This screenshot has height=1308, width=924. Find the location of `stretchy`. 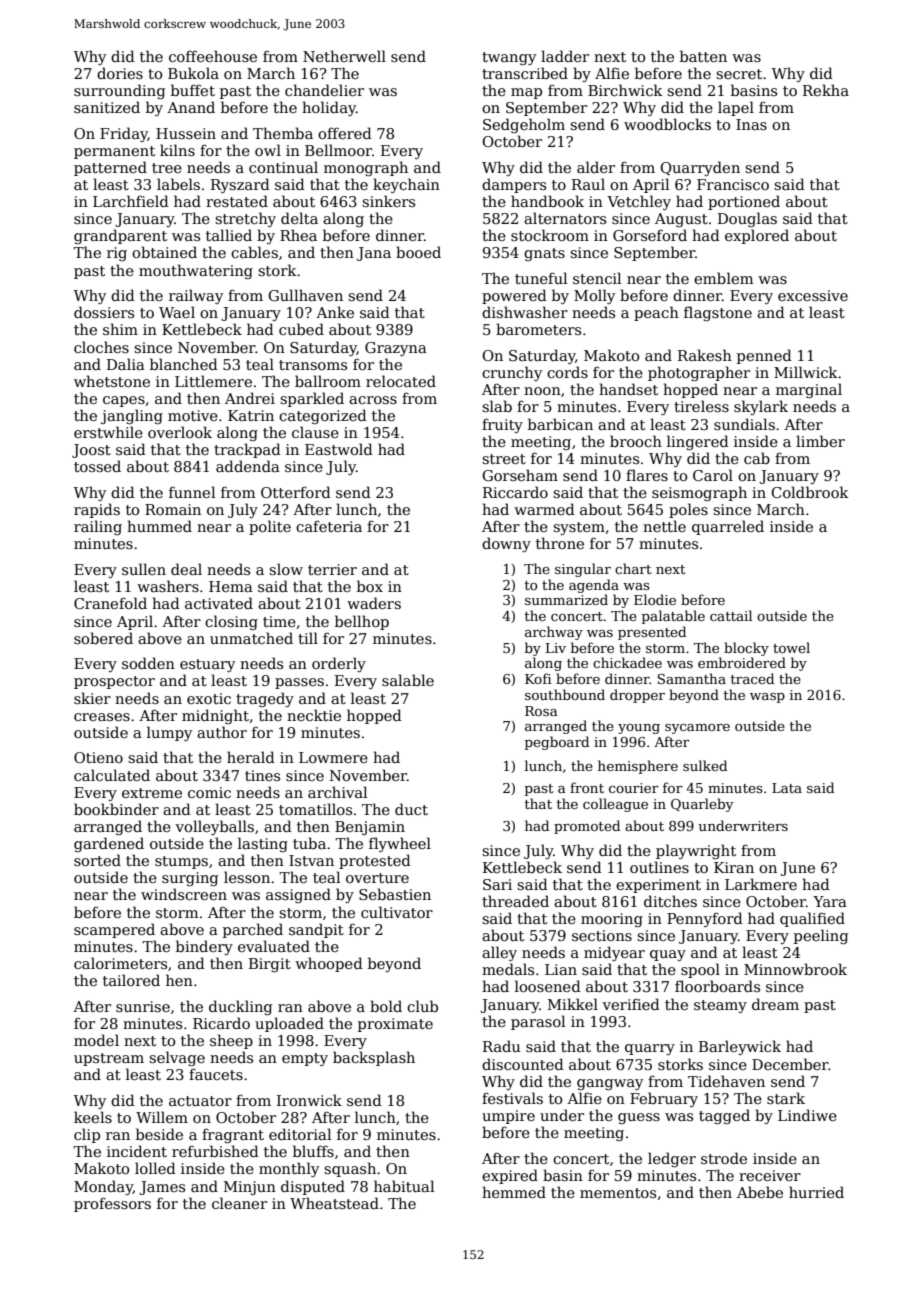

stretchy is located at coordinates (245, 219).
